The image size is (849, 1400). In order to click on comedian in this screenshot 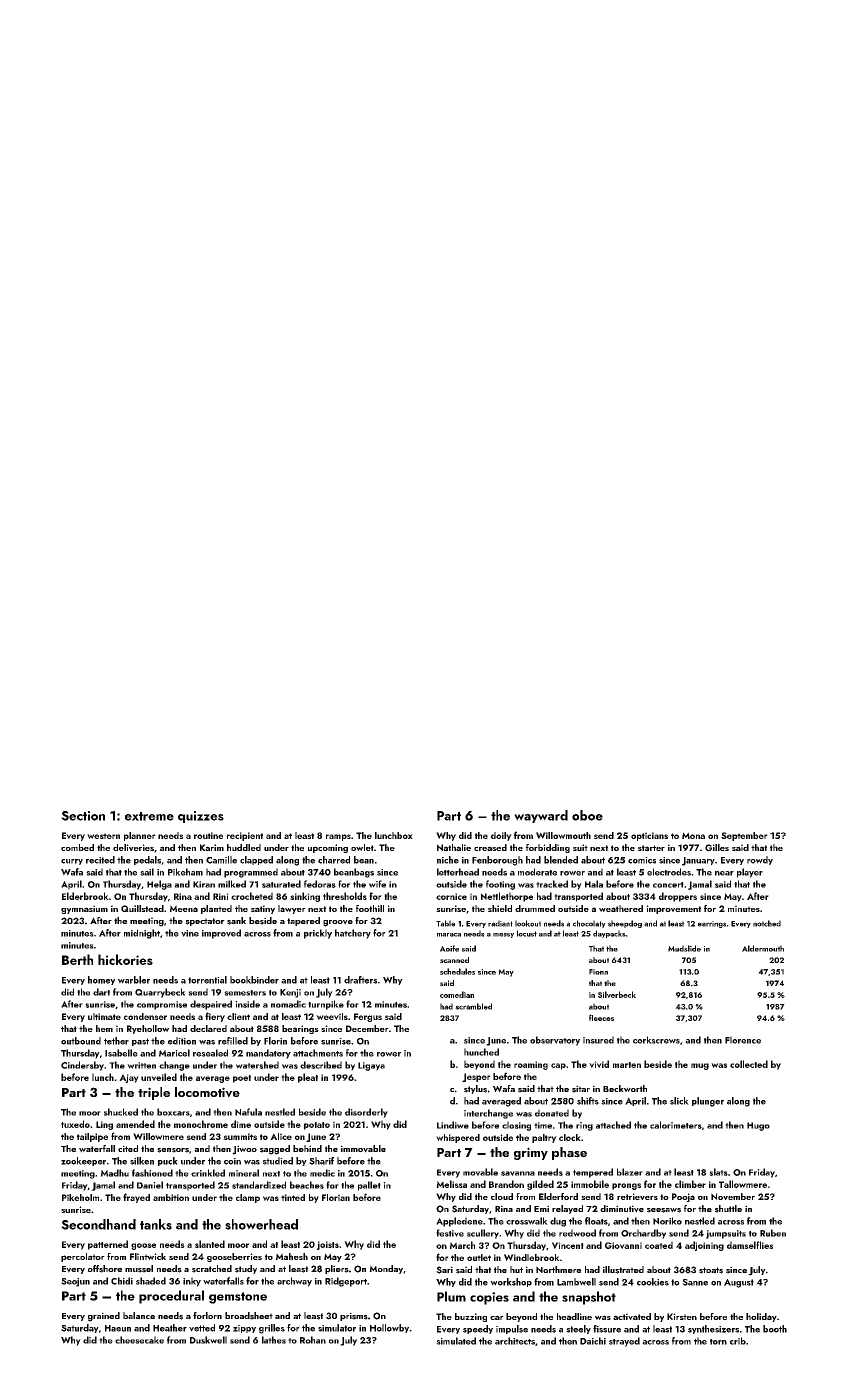, I will do `click(457, 994)`.
